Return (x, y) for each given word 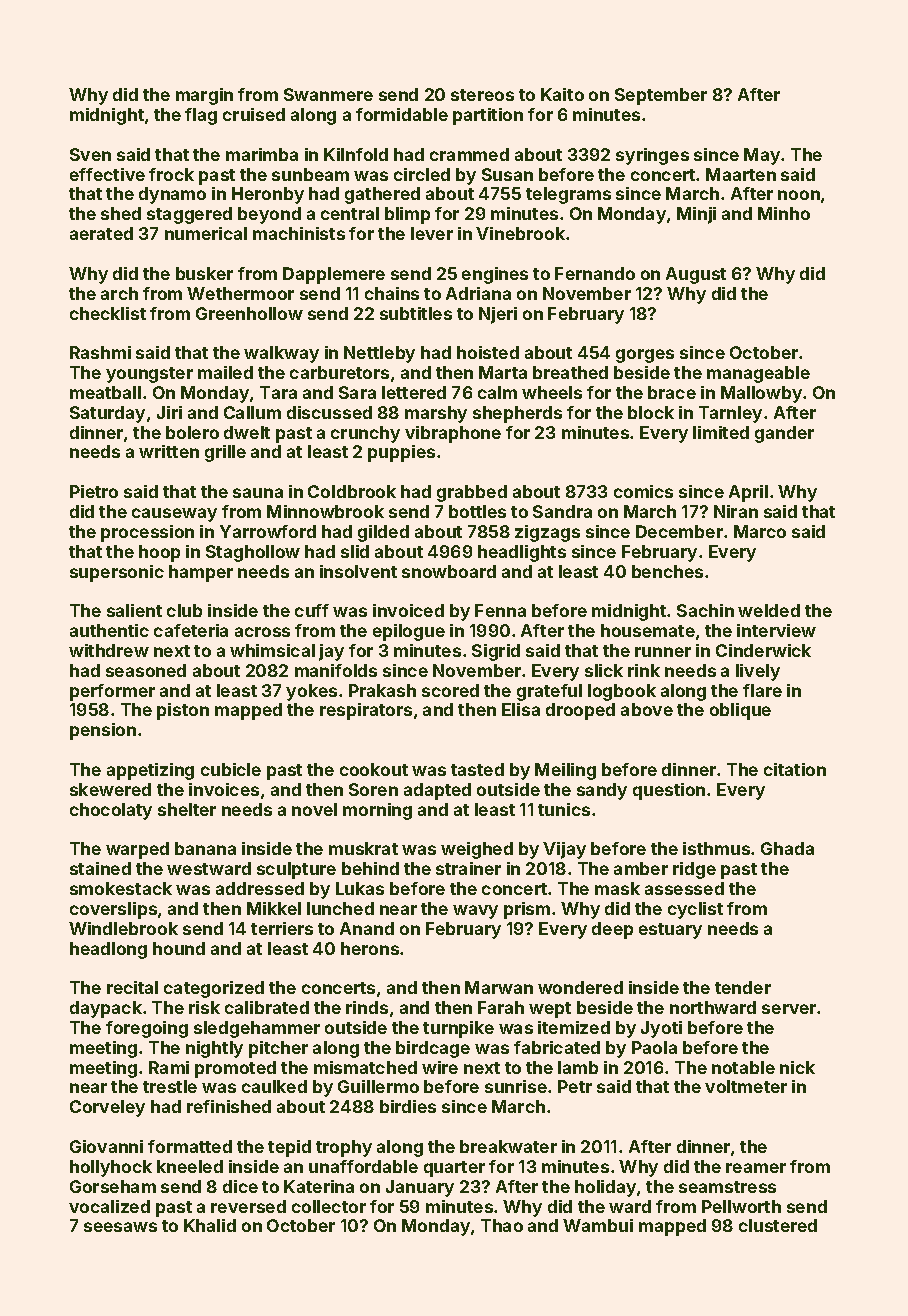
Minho (784, 213)
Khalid (210, 1225)
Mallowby (761, 394)
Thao (502, 1225)
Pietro (94, 491)
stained (100, 868)
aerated (101, 233)
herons (370, 948)
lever (432, 233)
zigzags (547, 533)
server (790, 1009)
